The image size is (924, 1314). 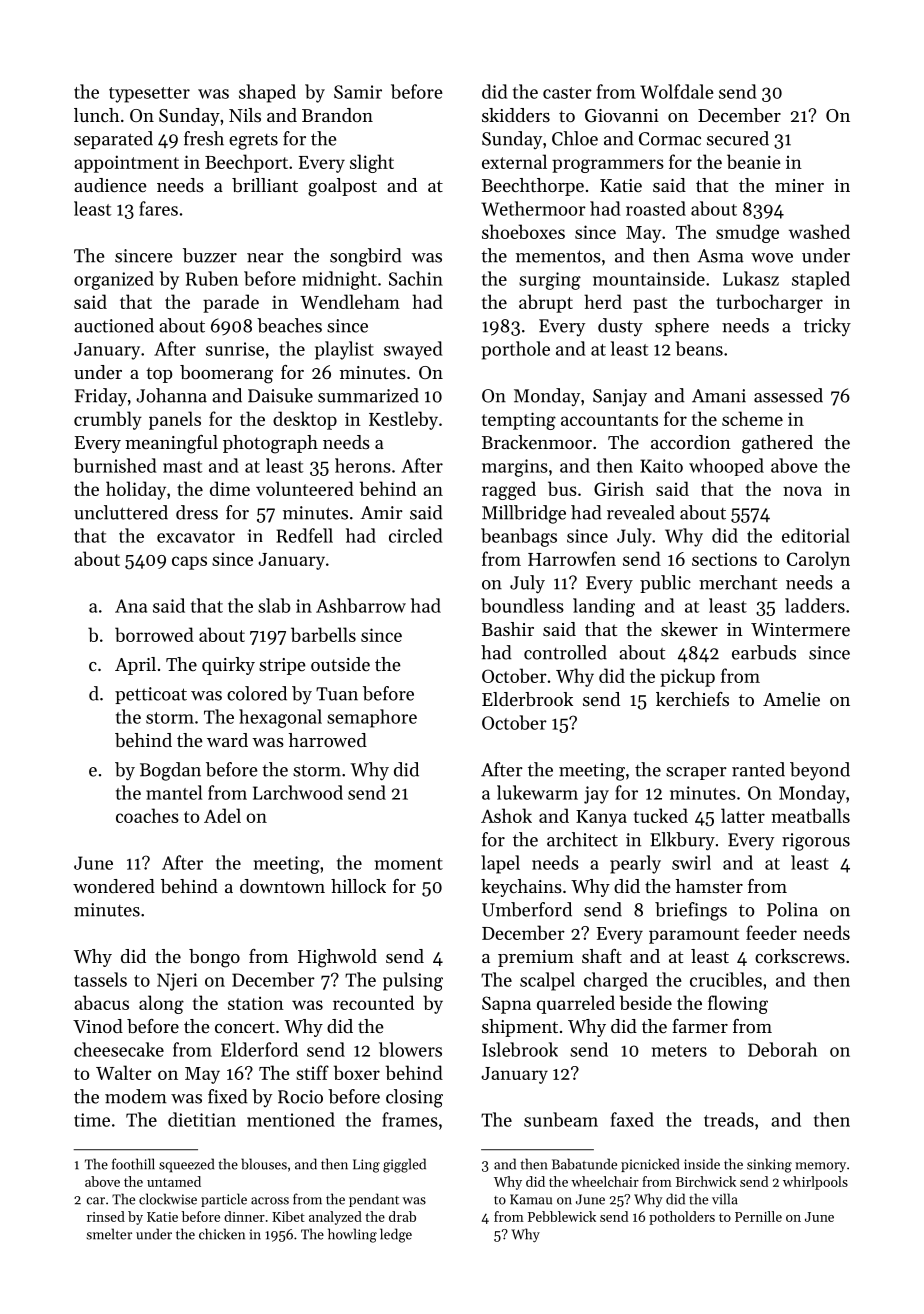 I want to click on summarized, so click(x=368, y=395).
